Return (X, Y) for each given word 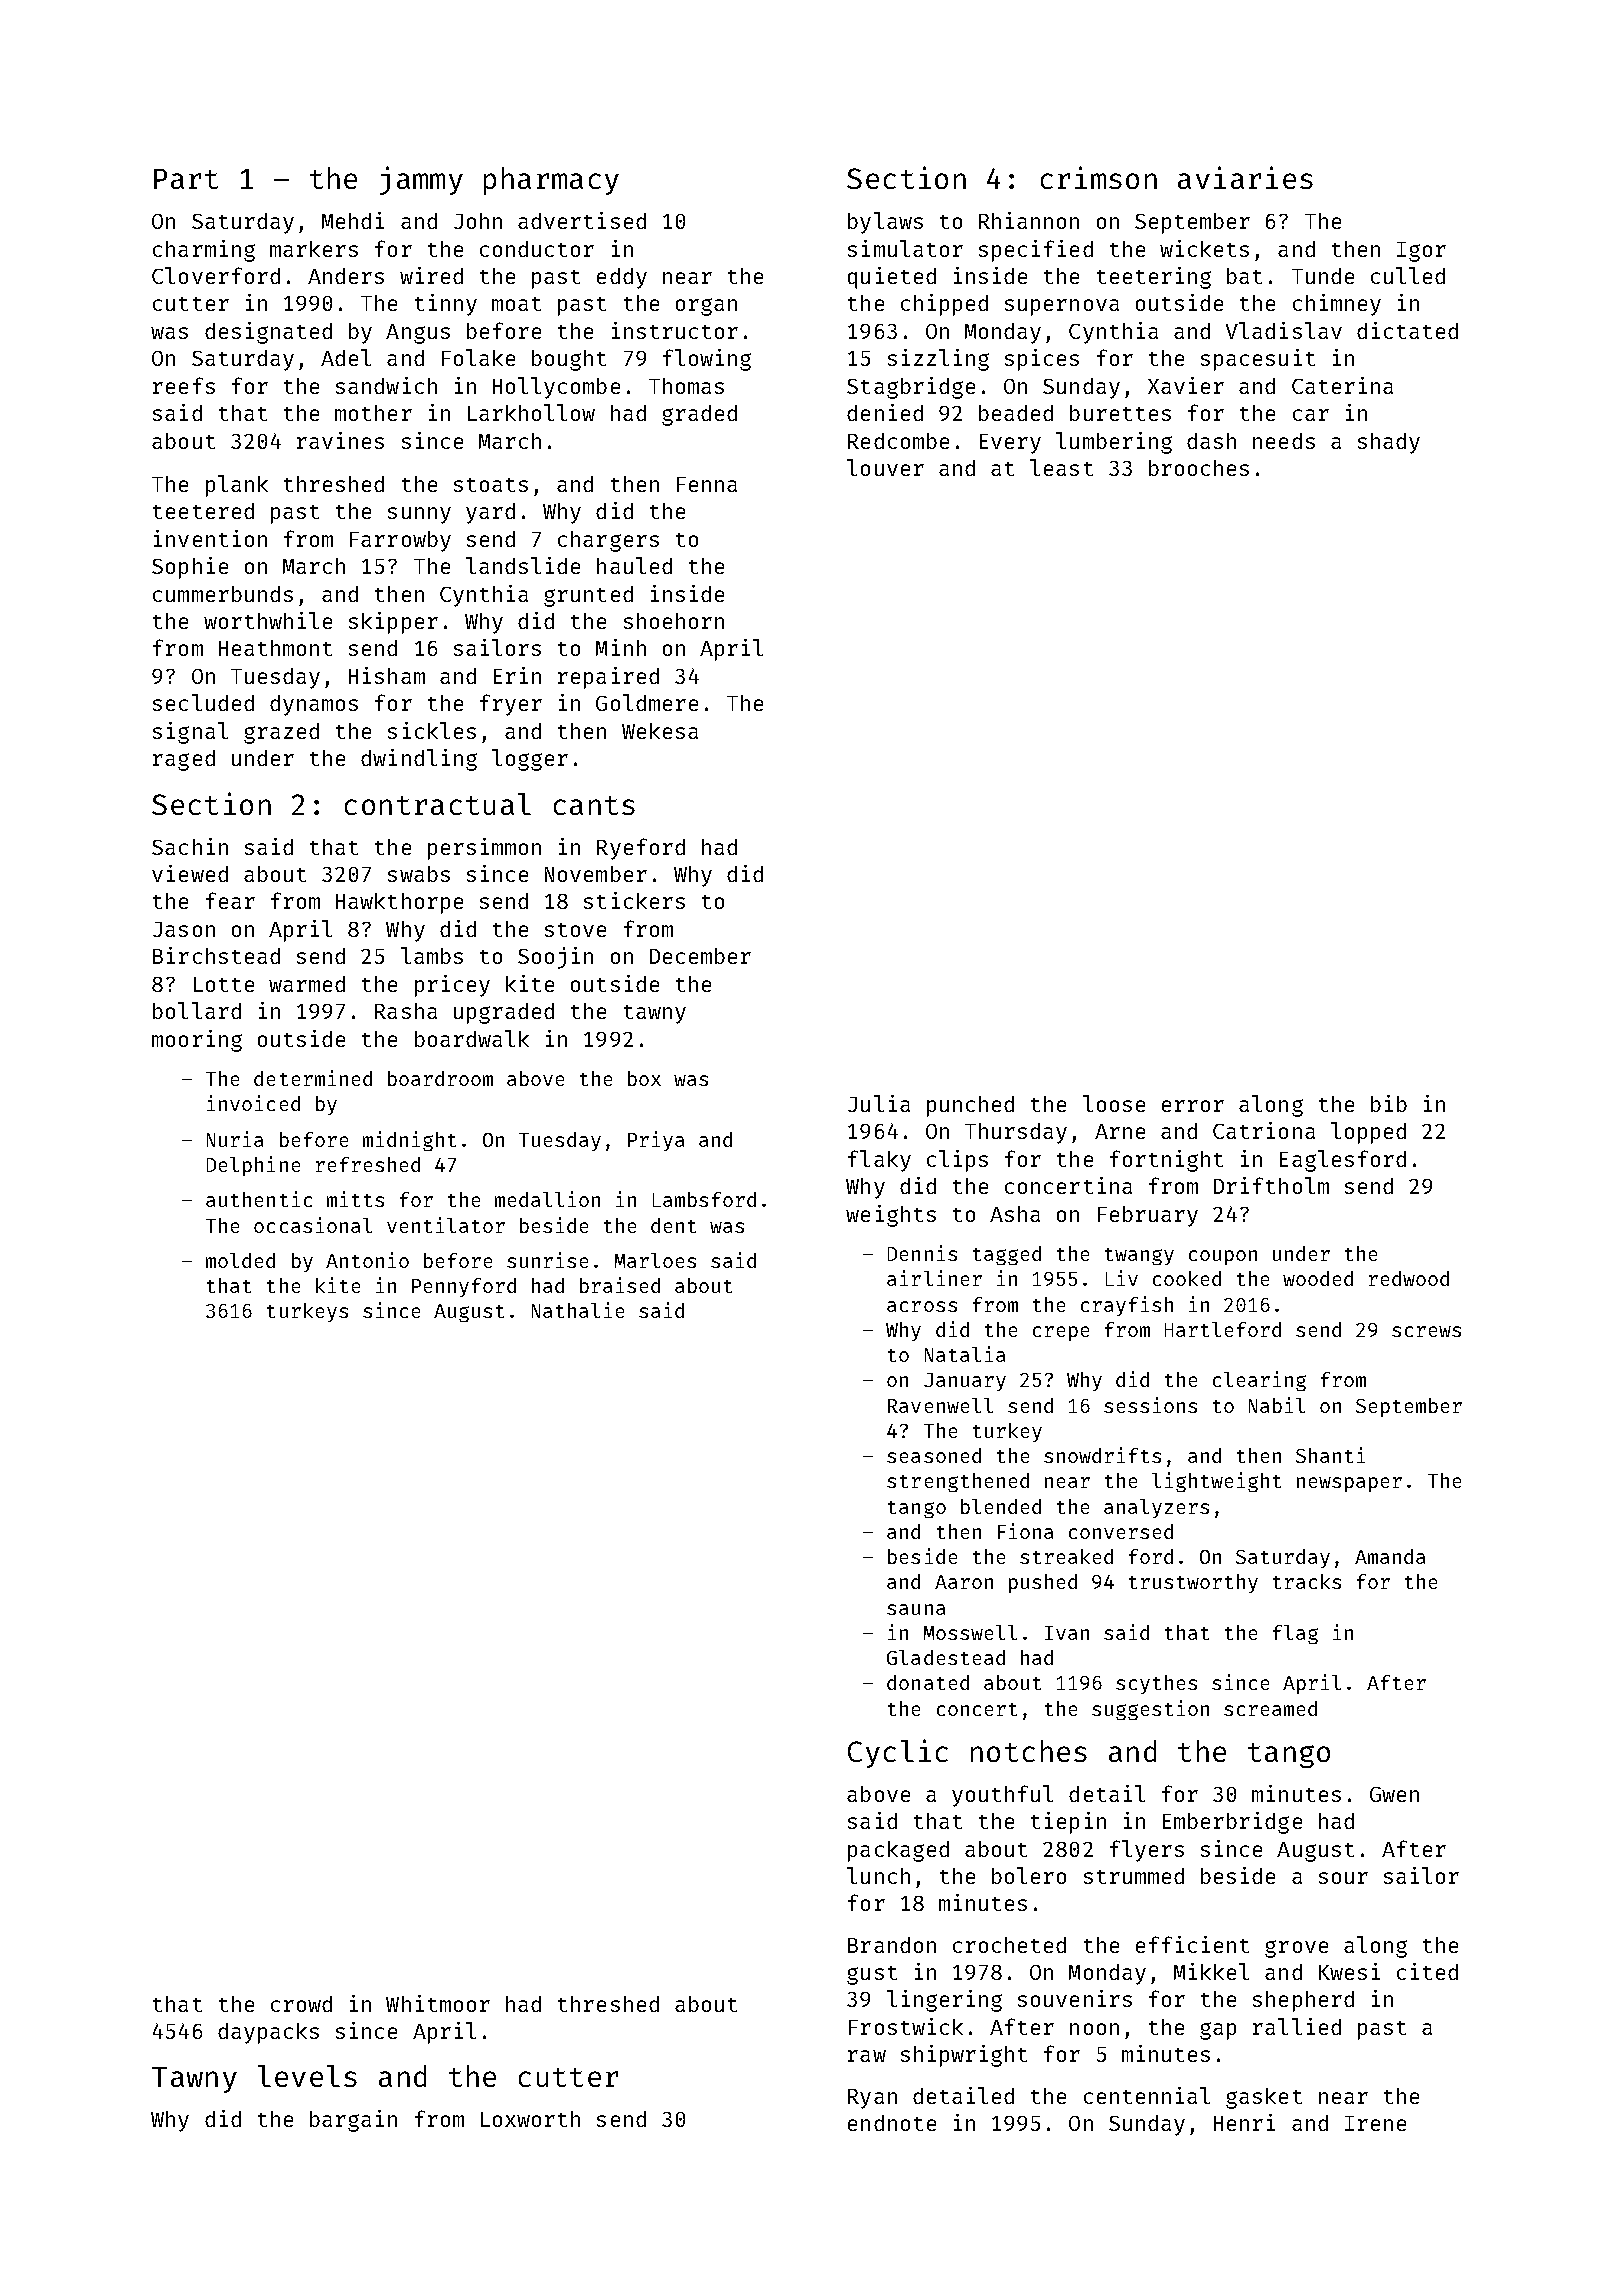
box (644, 1078)
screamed (1270, 1708)
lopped (1368, 1133)
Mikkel (1211, 1971)
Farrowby (400, 541)
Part (186, 179)
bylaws (885, 223)
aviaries (1245, 177)
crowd (301, 2004)
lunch (878, 1875)
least (1061, 467)
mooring (197, 1041)
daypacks (268, 2033)
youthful (1002, 1796)
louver (885, 467)
